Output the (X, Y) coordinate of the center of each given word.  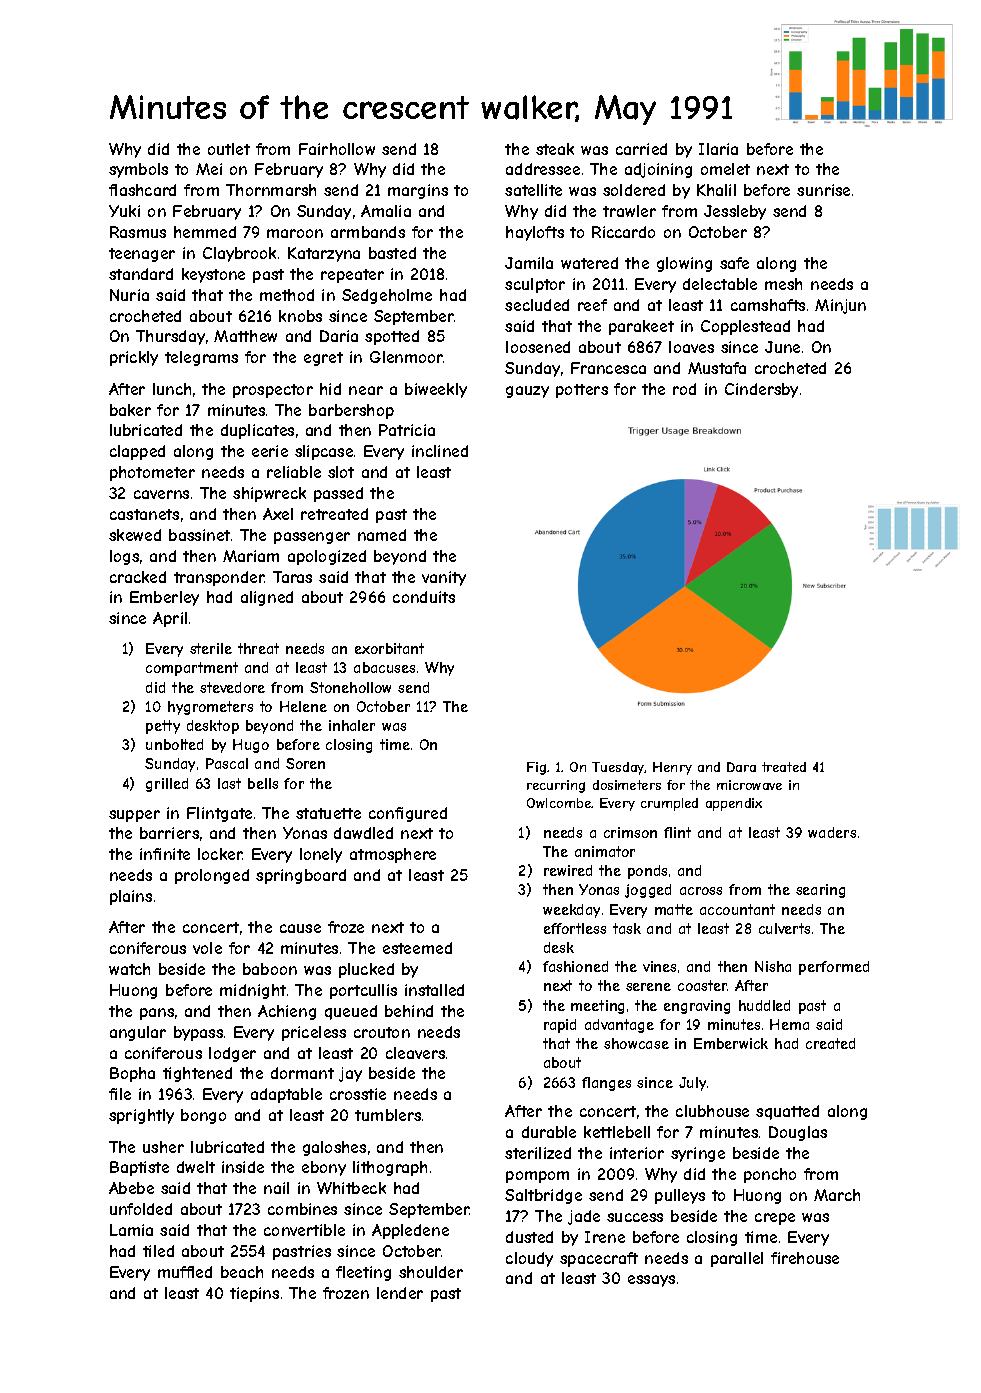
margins (418, 191)
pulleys (680, 1196)
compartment (192, 669)
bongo (203, 1116)
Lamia (131, 1230)
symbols (138, 170)
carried (641, 149)
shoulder (431, 1272)
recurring (556, 786)
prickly (134, 358)
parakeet (641, 327)
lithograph (390, 1168)
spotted (392, 337)
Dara (741, 767)
